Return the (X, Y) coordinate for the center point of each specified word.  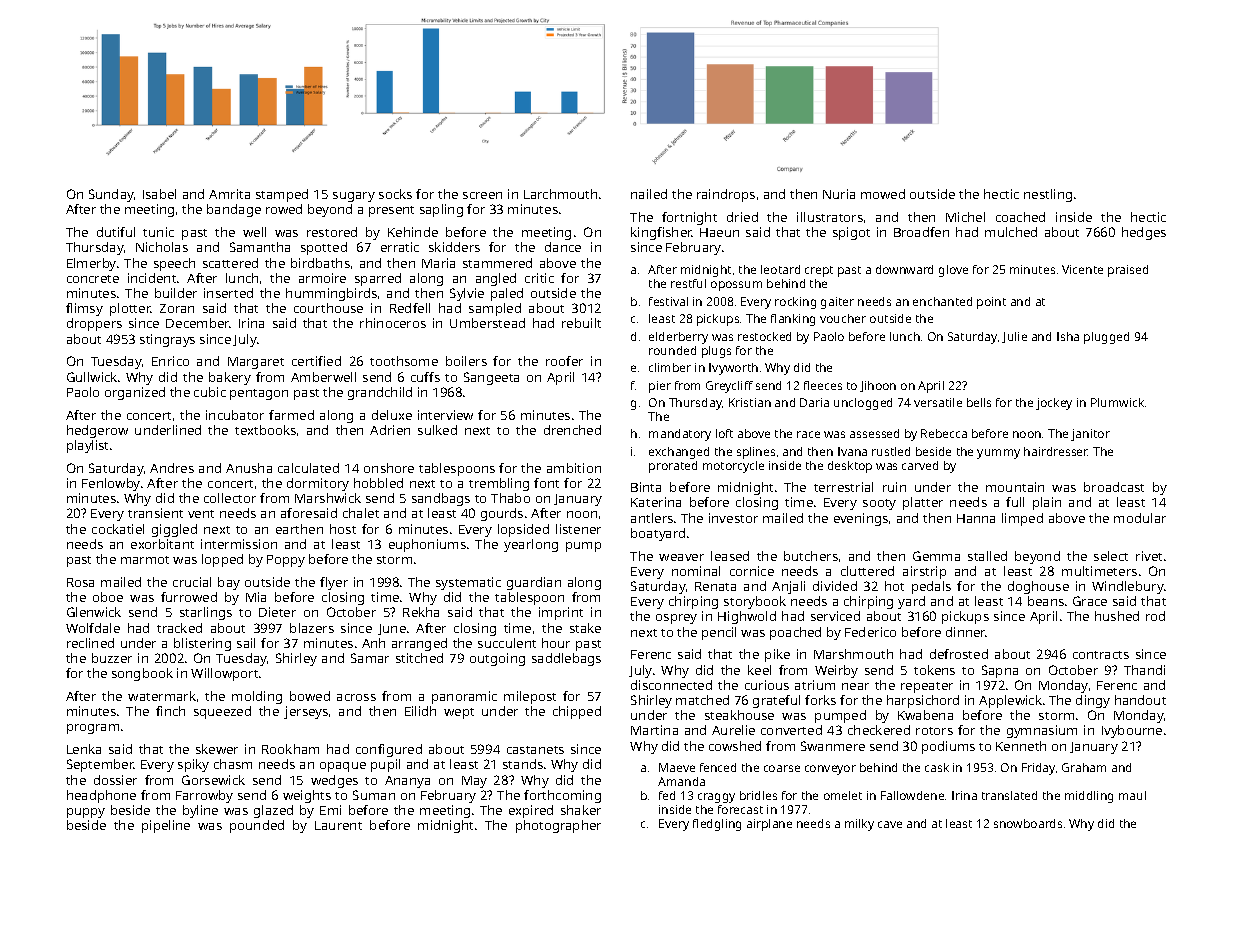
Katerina (656, 502)
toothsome (404, 361)
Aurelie (733, 730)
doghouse (1038, 587)
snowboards (1028, 823)
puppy (86, 813)
